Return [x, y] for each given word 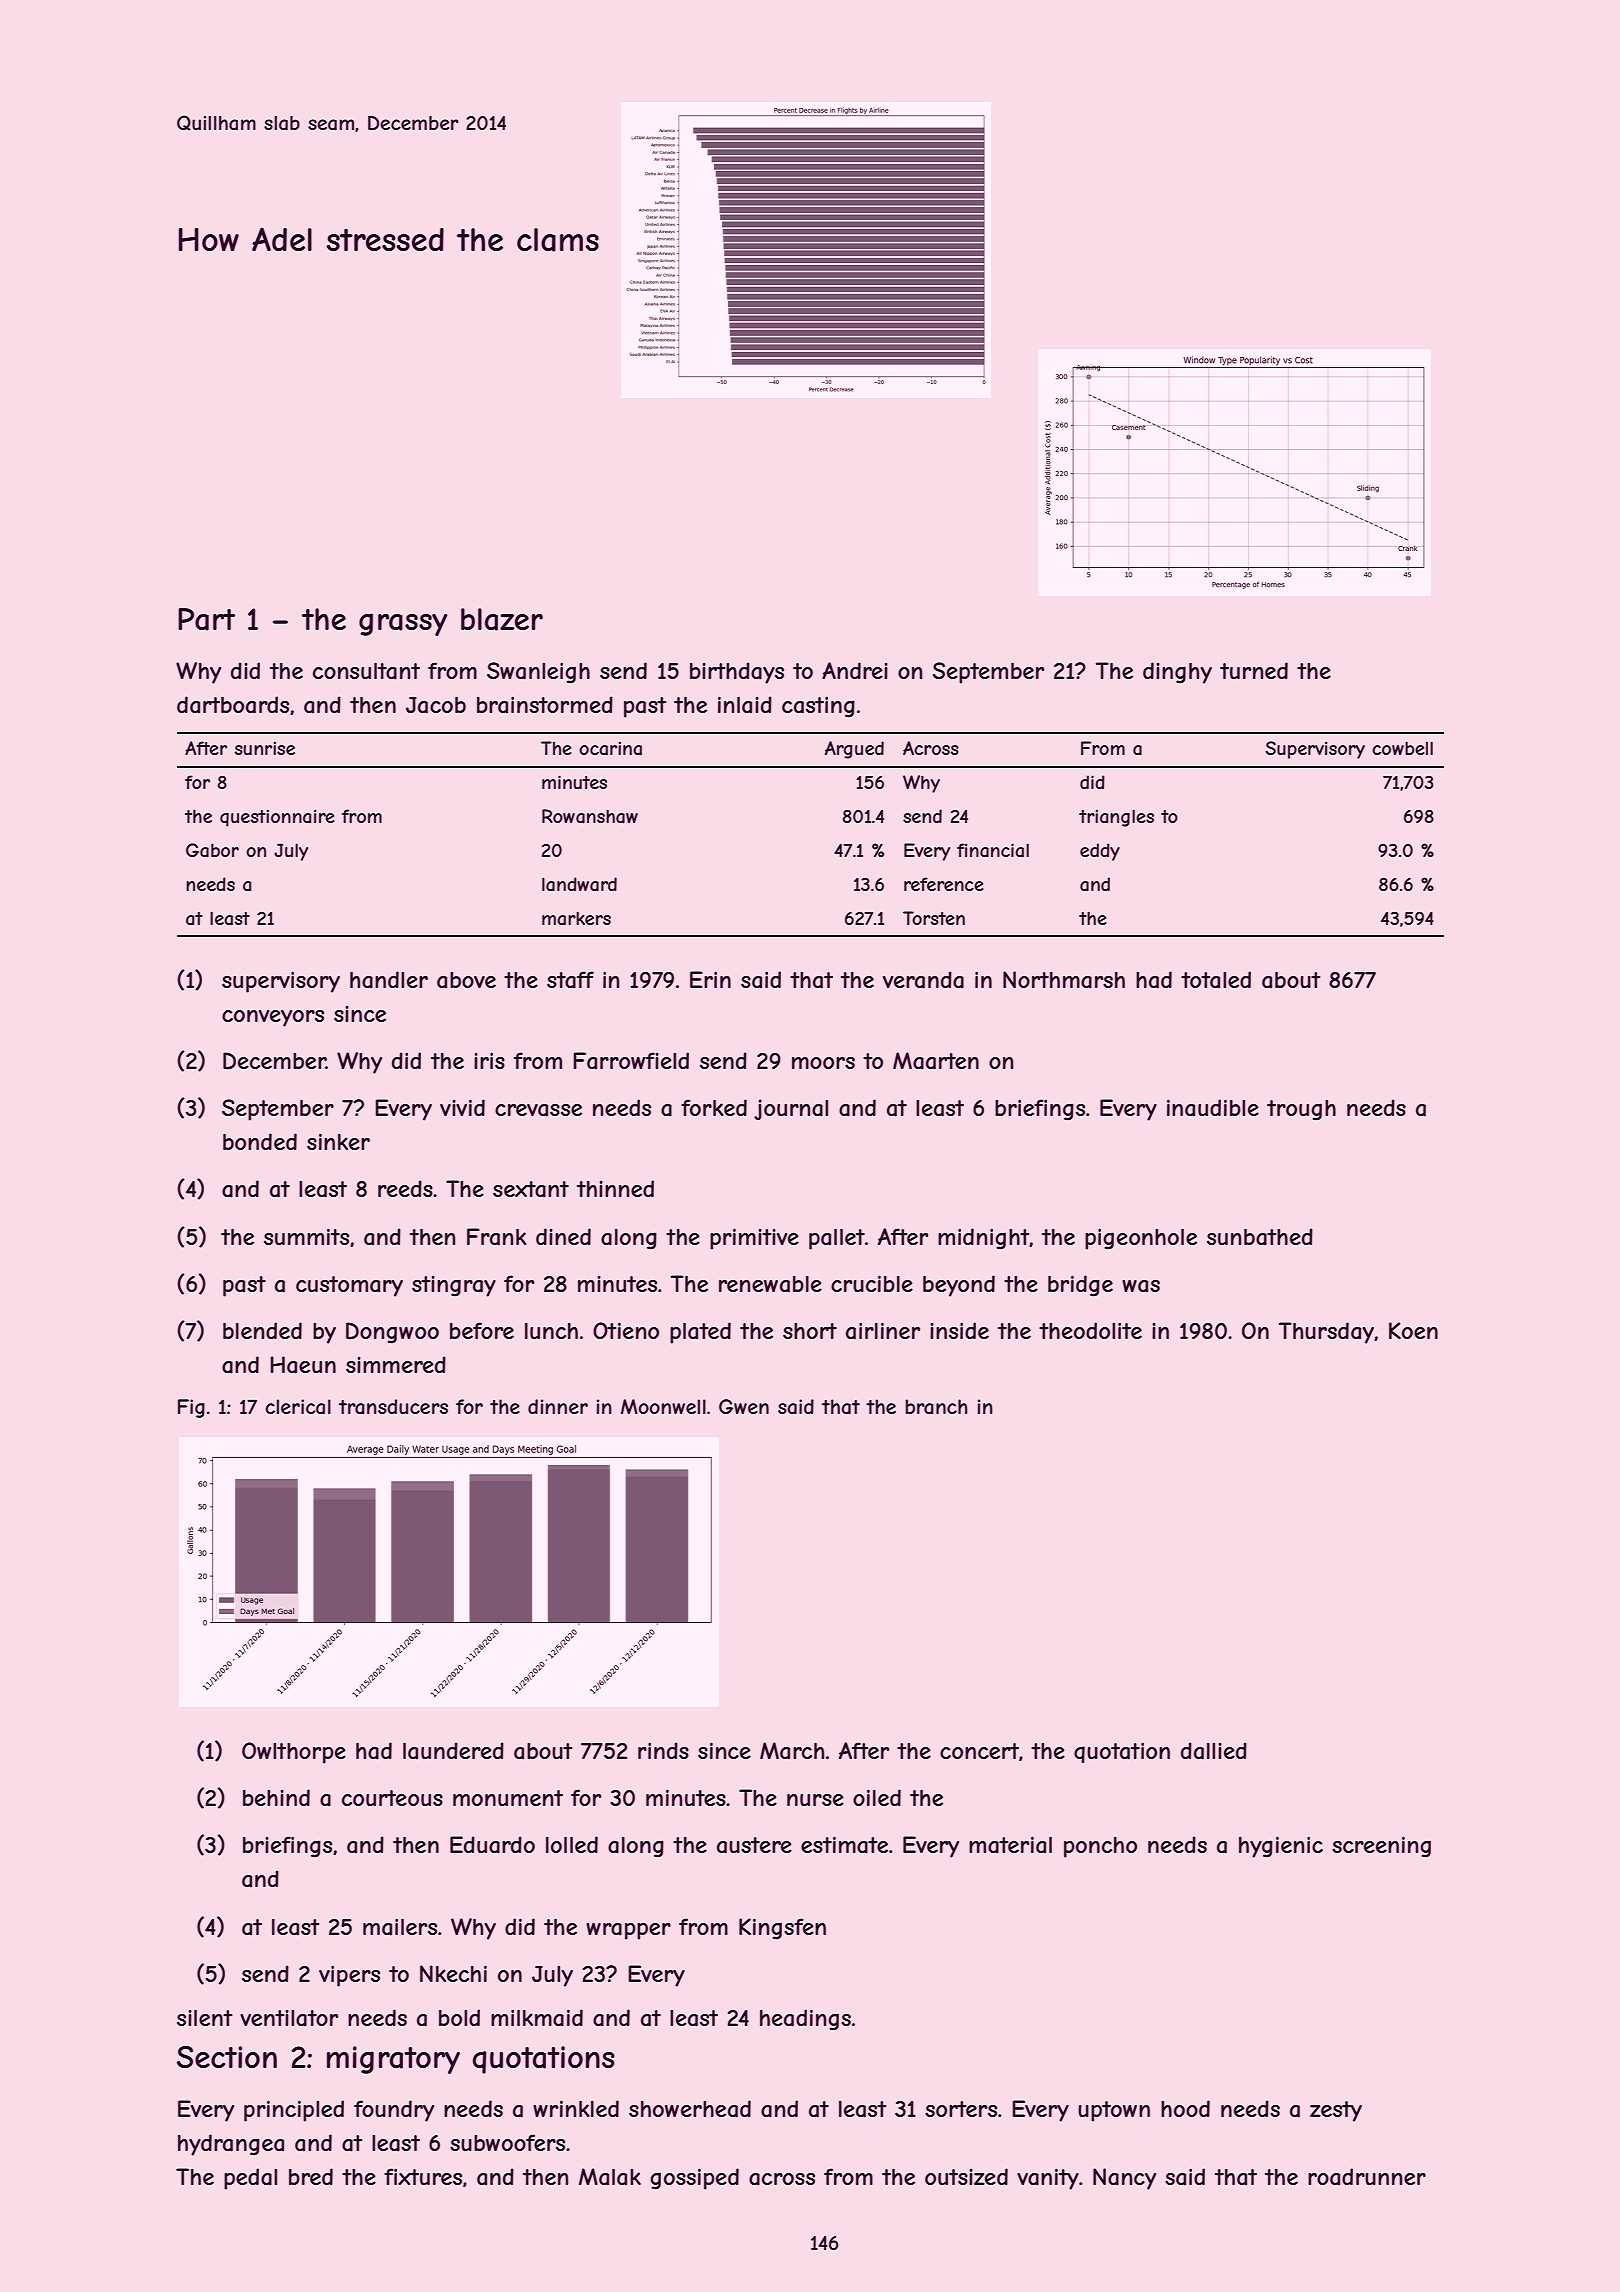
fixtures [423, 2176]
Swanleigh [538, 673]
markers [576, 918]
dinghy [1177, 673]
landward [579, 884]
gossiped [694, 2179]
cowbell [1402, 748]
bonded [260, 1141]
